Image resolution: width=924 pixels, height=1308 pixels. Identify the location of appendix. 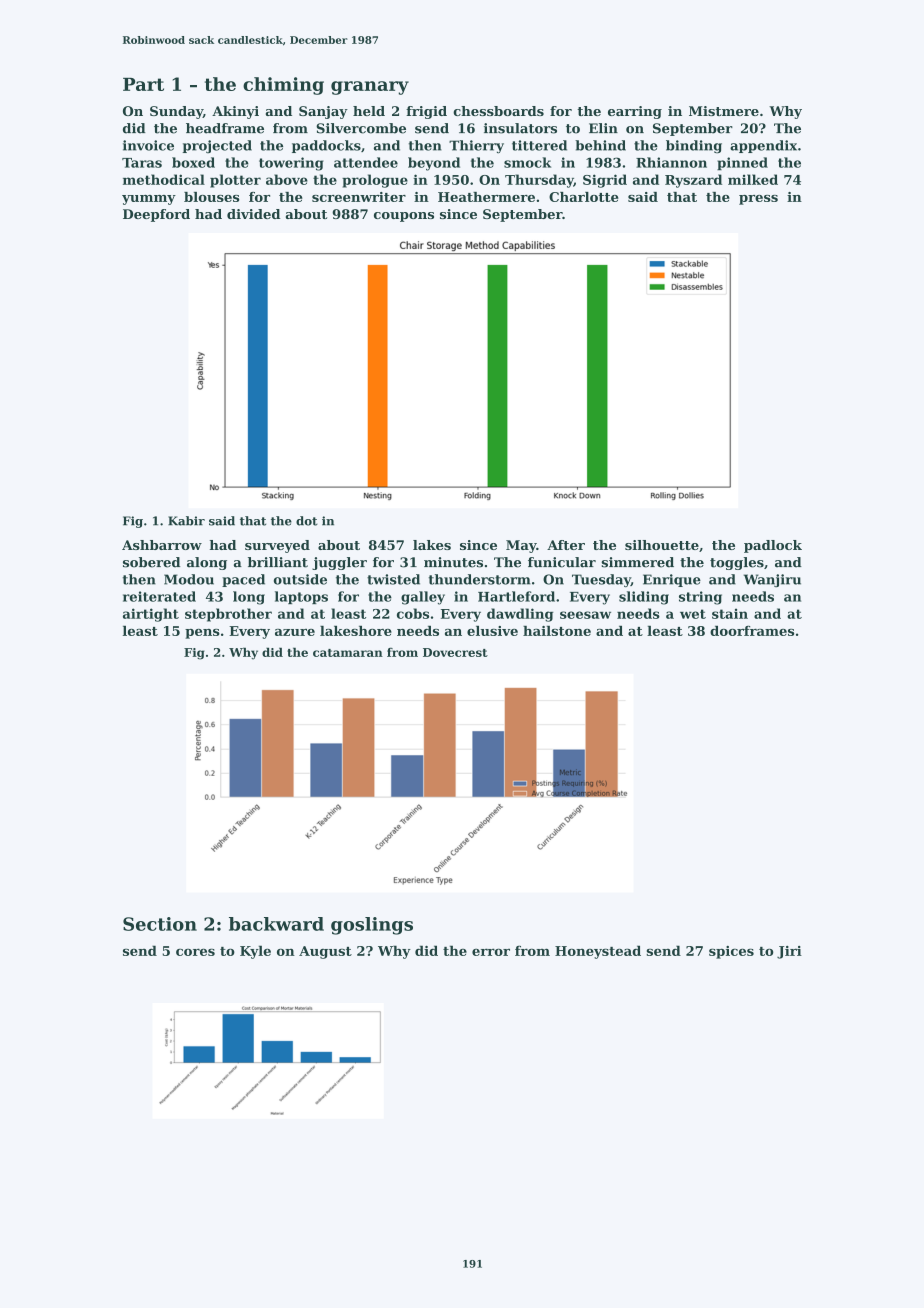
(763, 146).
